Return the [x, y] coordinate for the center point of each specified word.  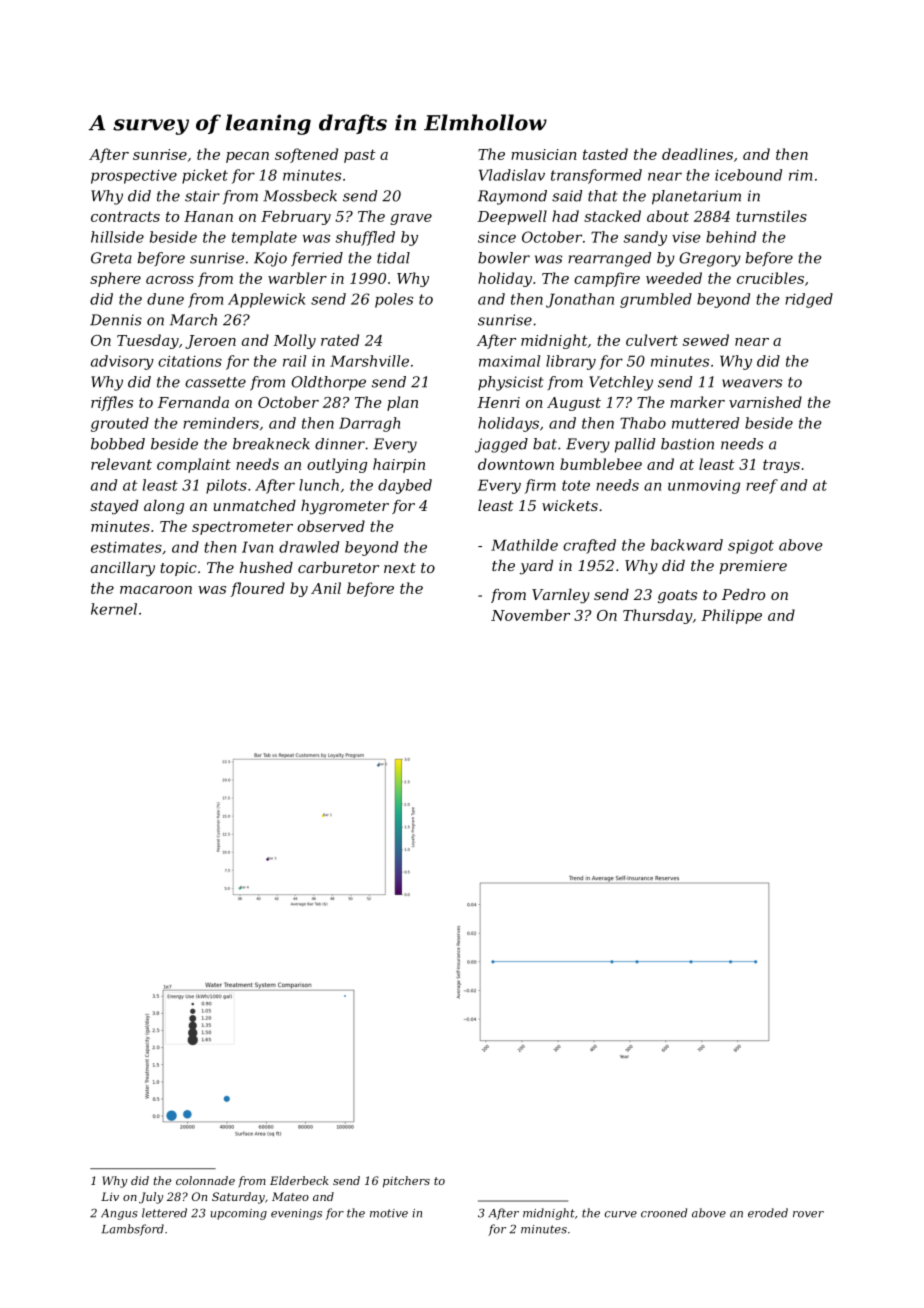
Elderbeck [299, 1180]
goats [677, 596]
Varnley [561, 596]
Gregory [710, 259]
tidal [393, 258]
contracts [125, 217]
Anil [326, 588]
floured [257, 589]
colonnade [205, 1180]
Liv [110, 1196]
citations [190, 361]
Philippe [731, 616]
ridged [809, 300]
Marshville [369, 361]
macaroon [156, 590]
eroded [768, 1213]
